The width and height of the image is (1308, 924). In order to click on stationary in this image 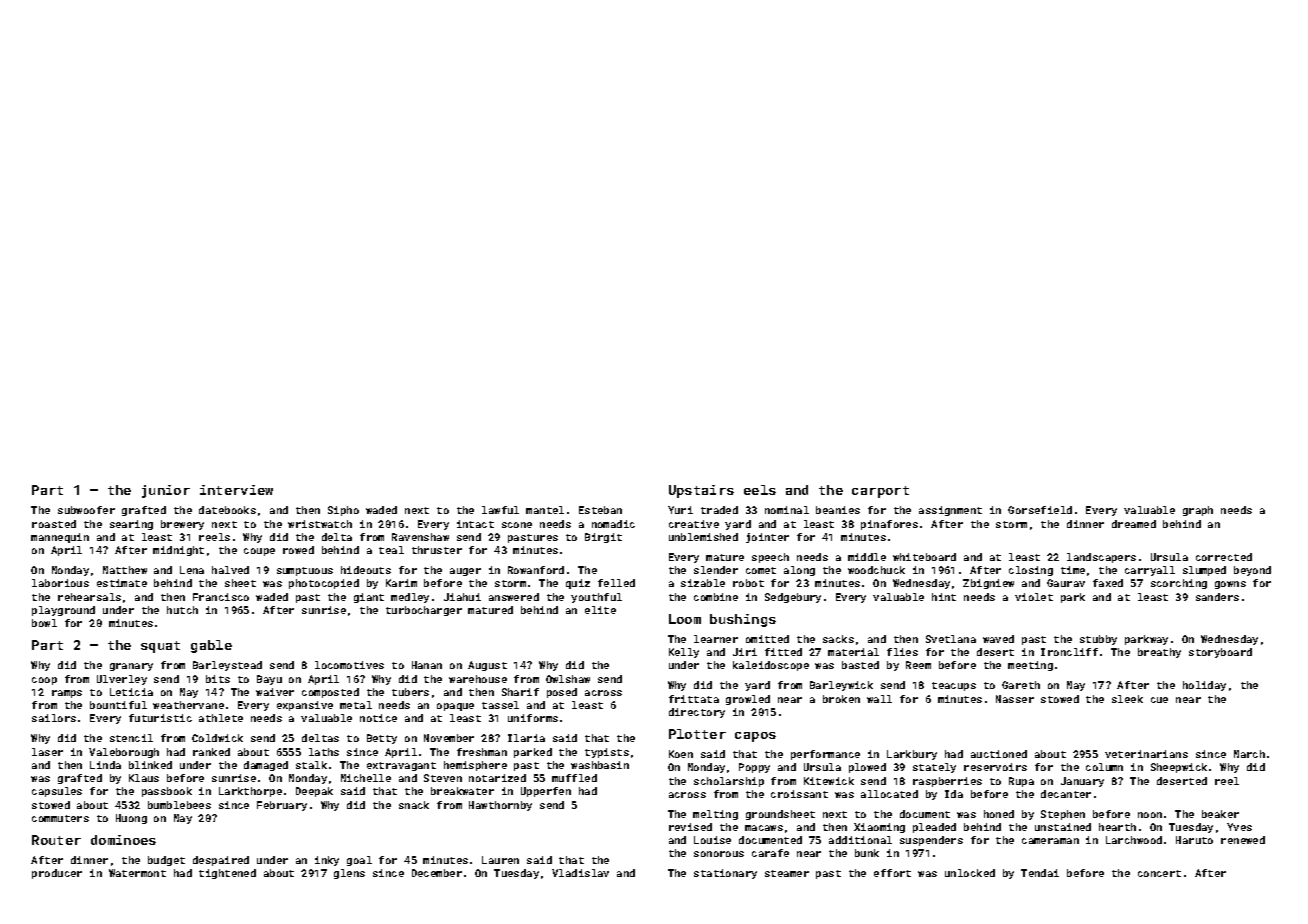, I will do `click(725, 874)`.
